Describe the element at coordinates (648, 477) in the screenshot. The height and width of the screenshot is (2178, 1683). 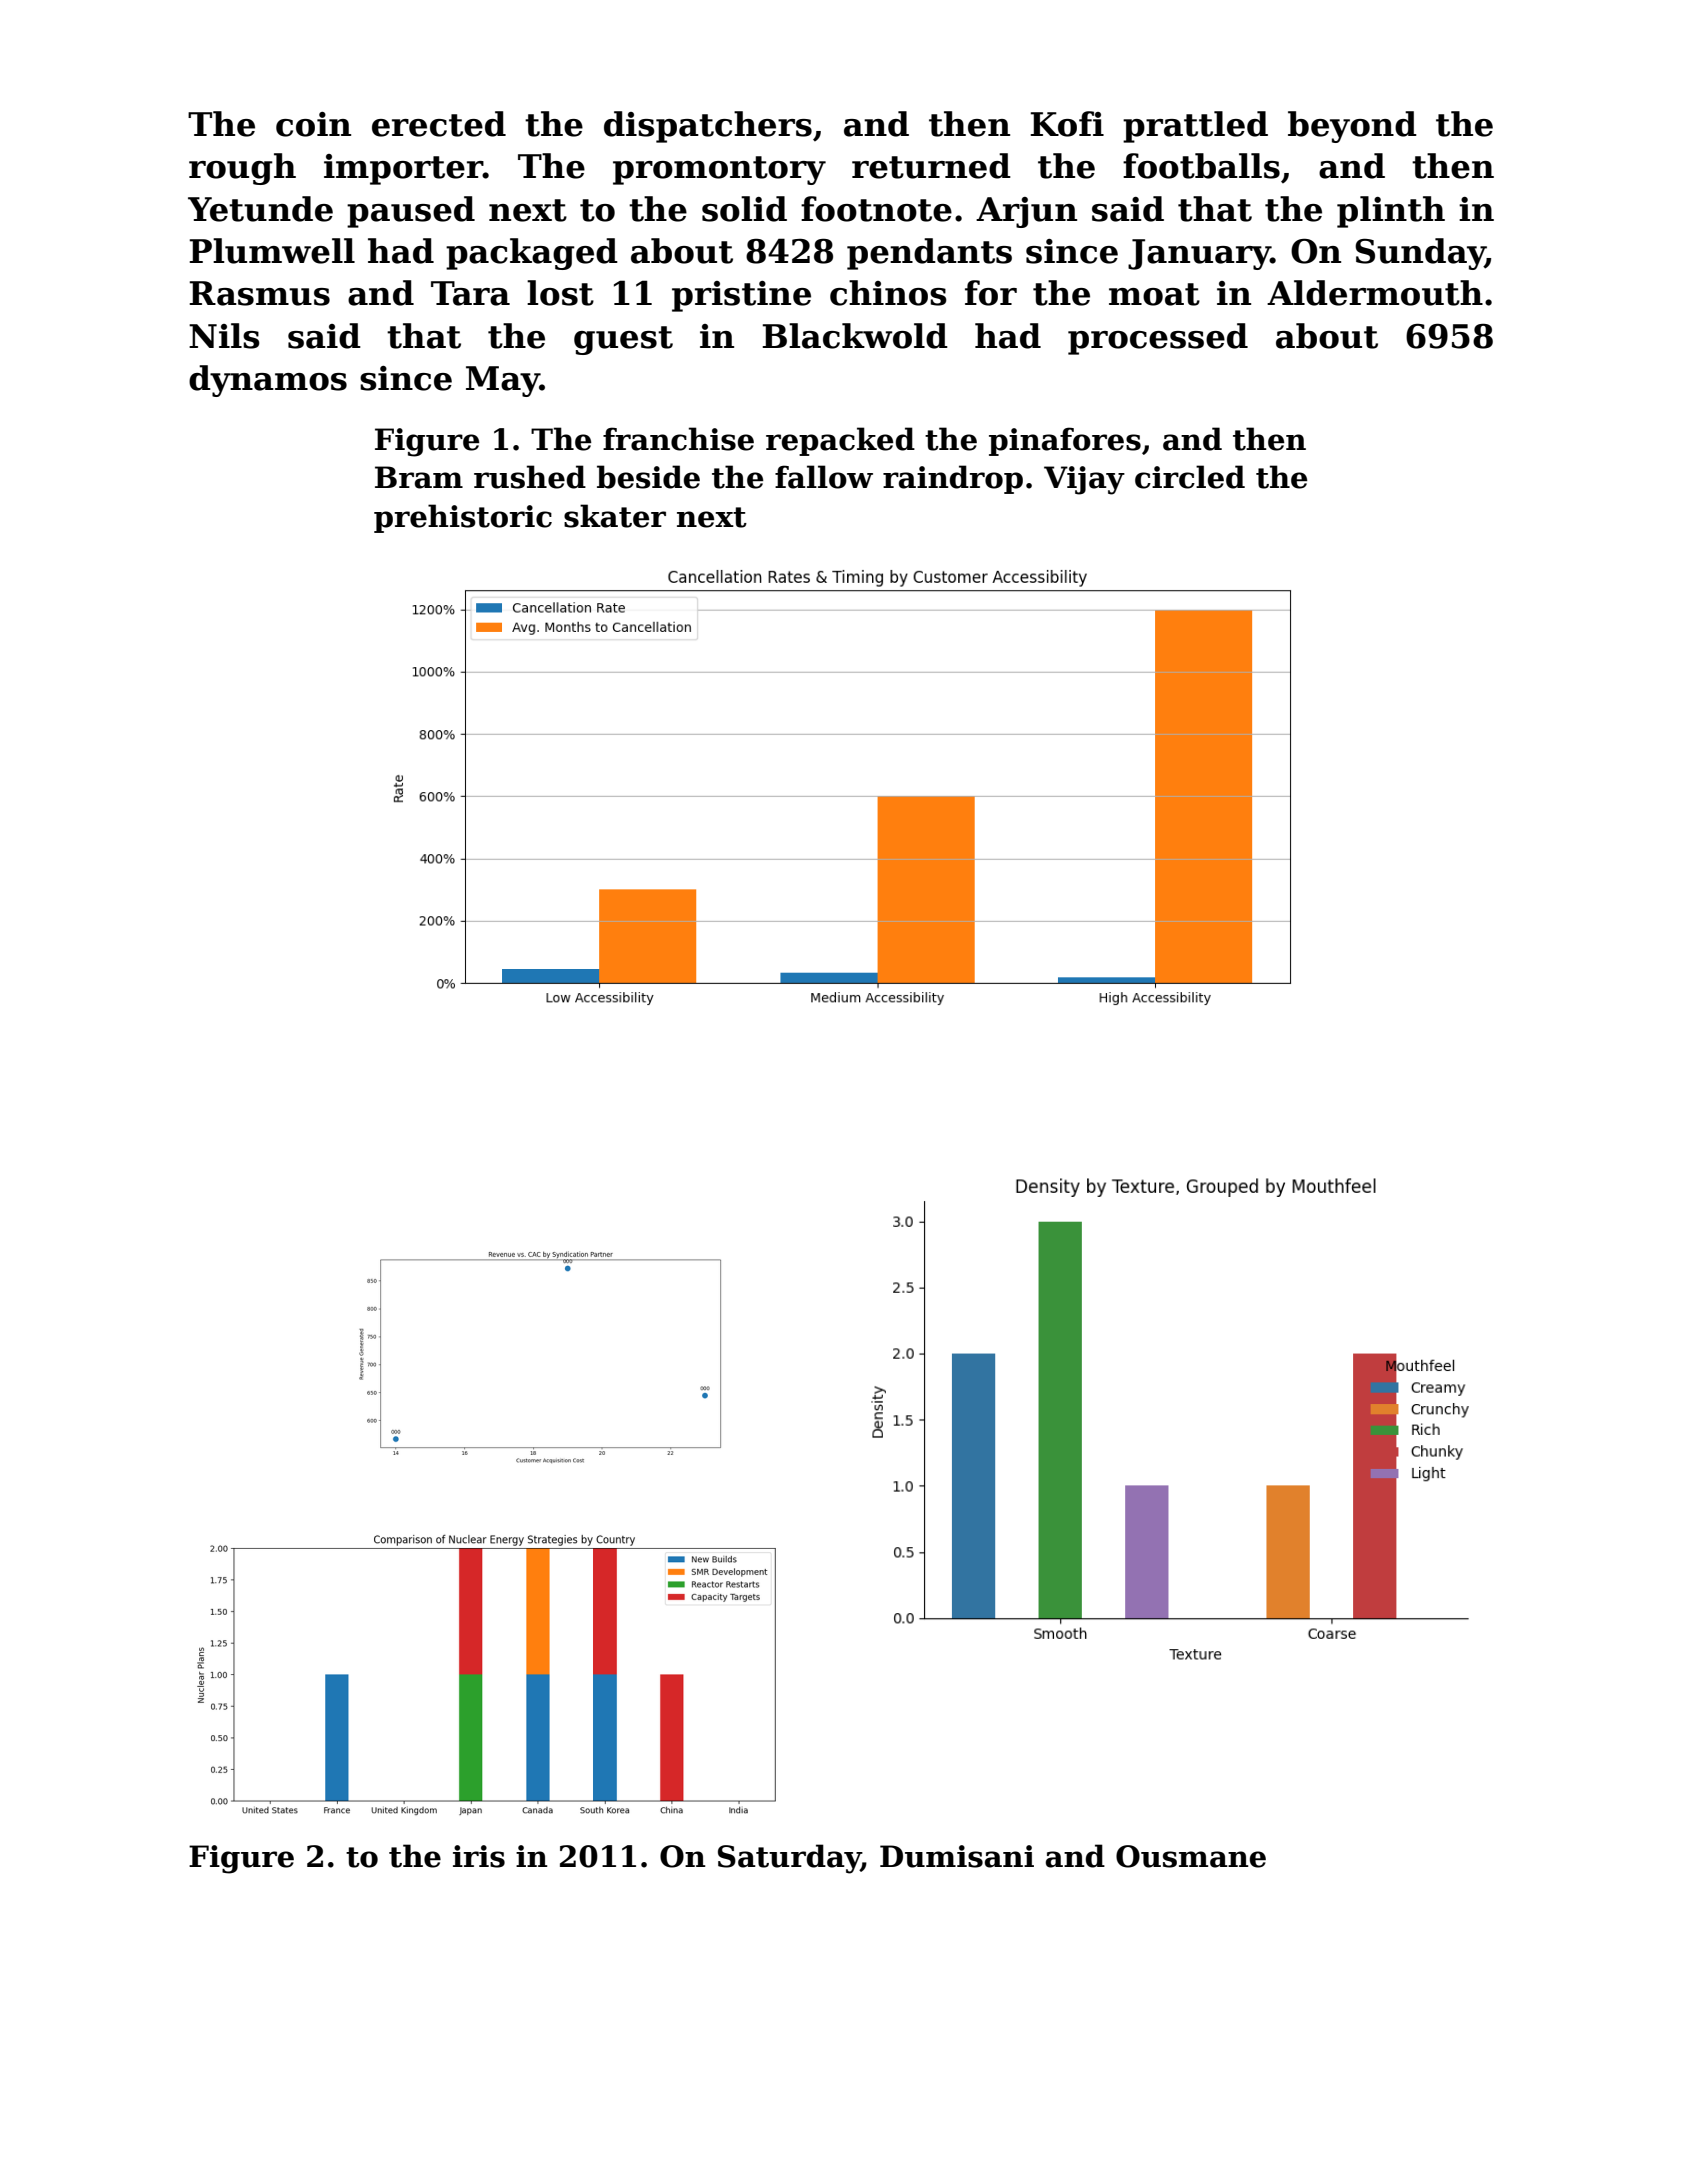
I see `beside` at that location.
